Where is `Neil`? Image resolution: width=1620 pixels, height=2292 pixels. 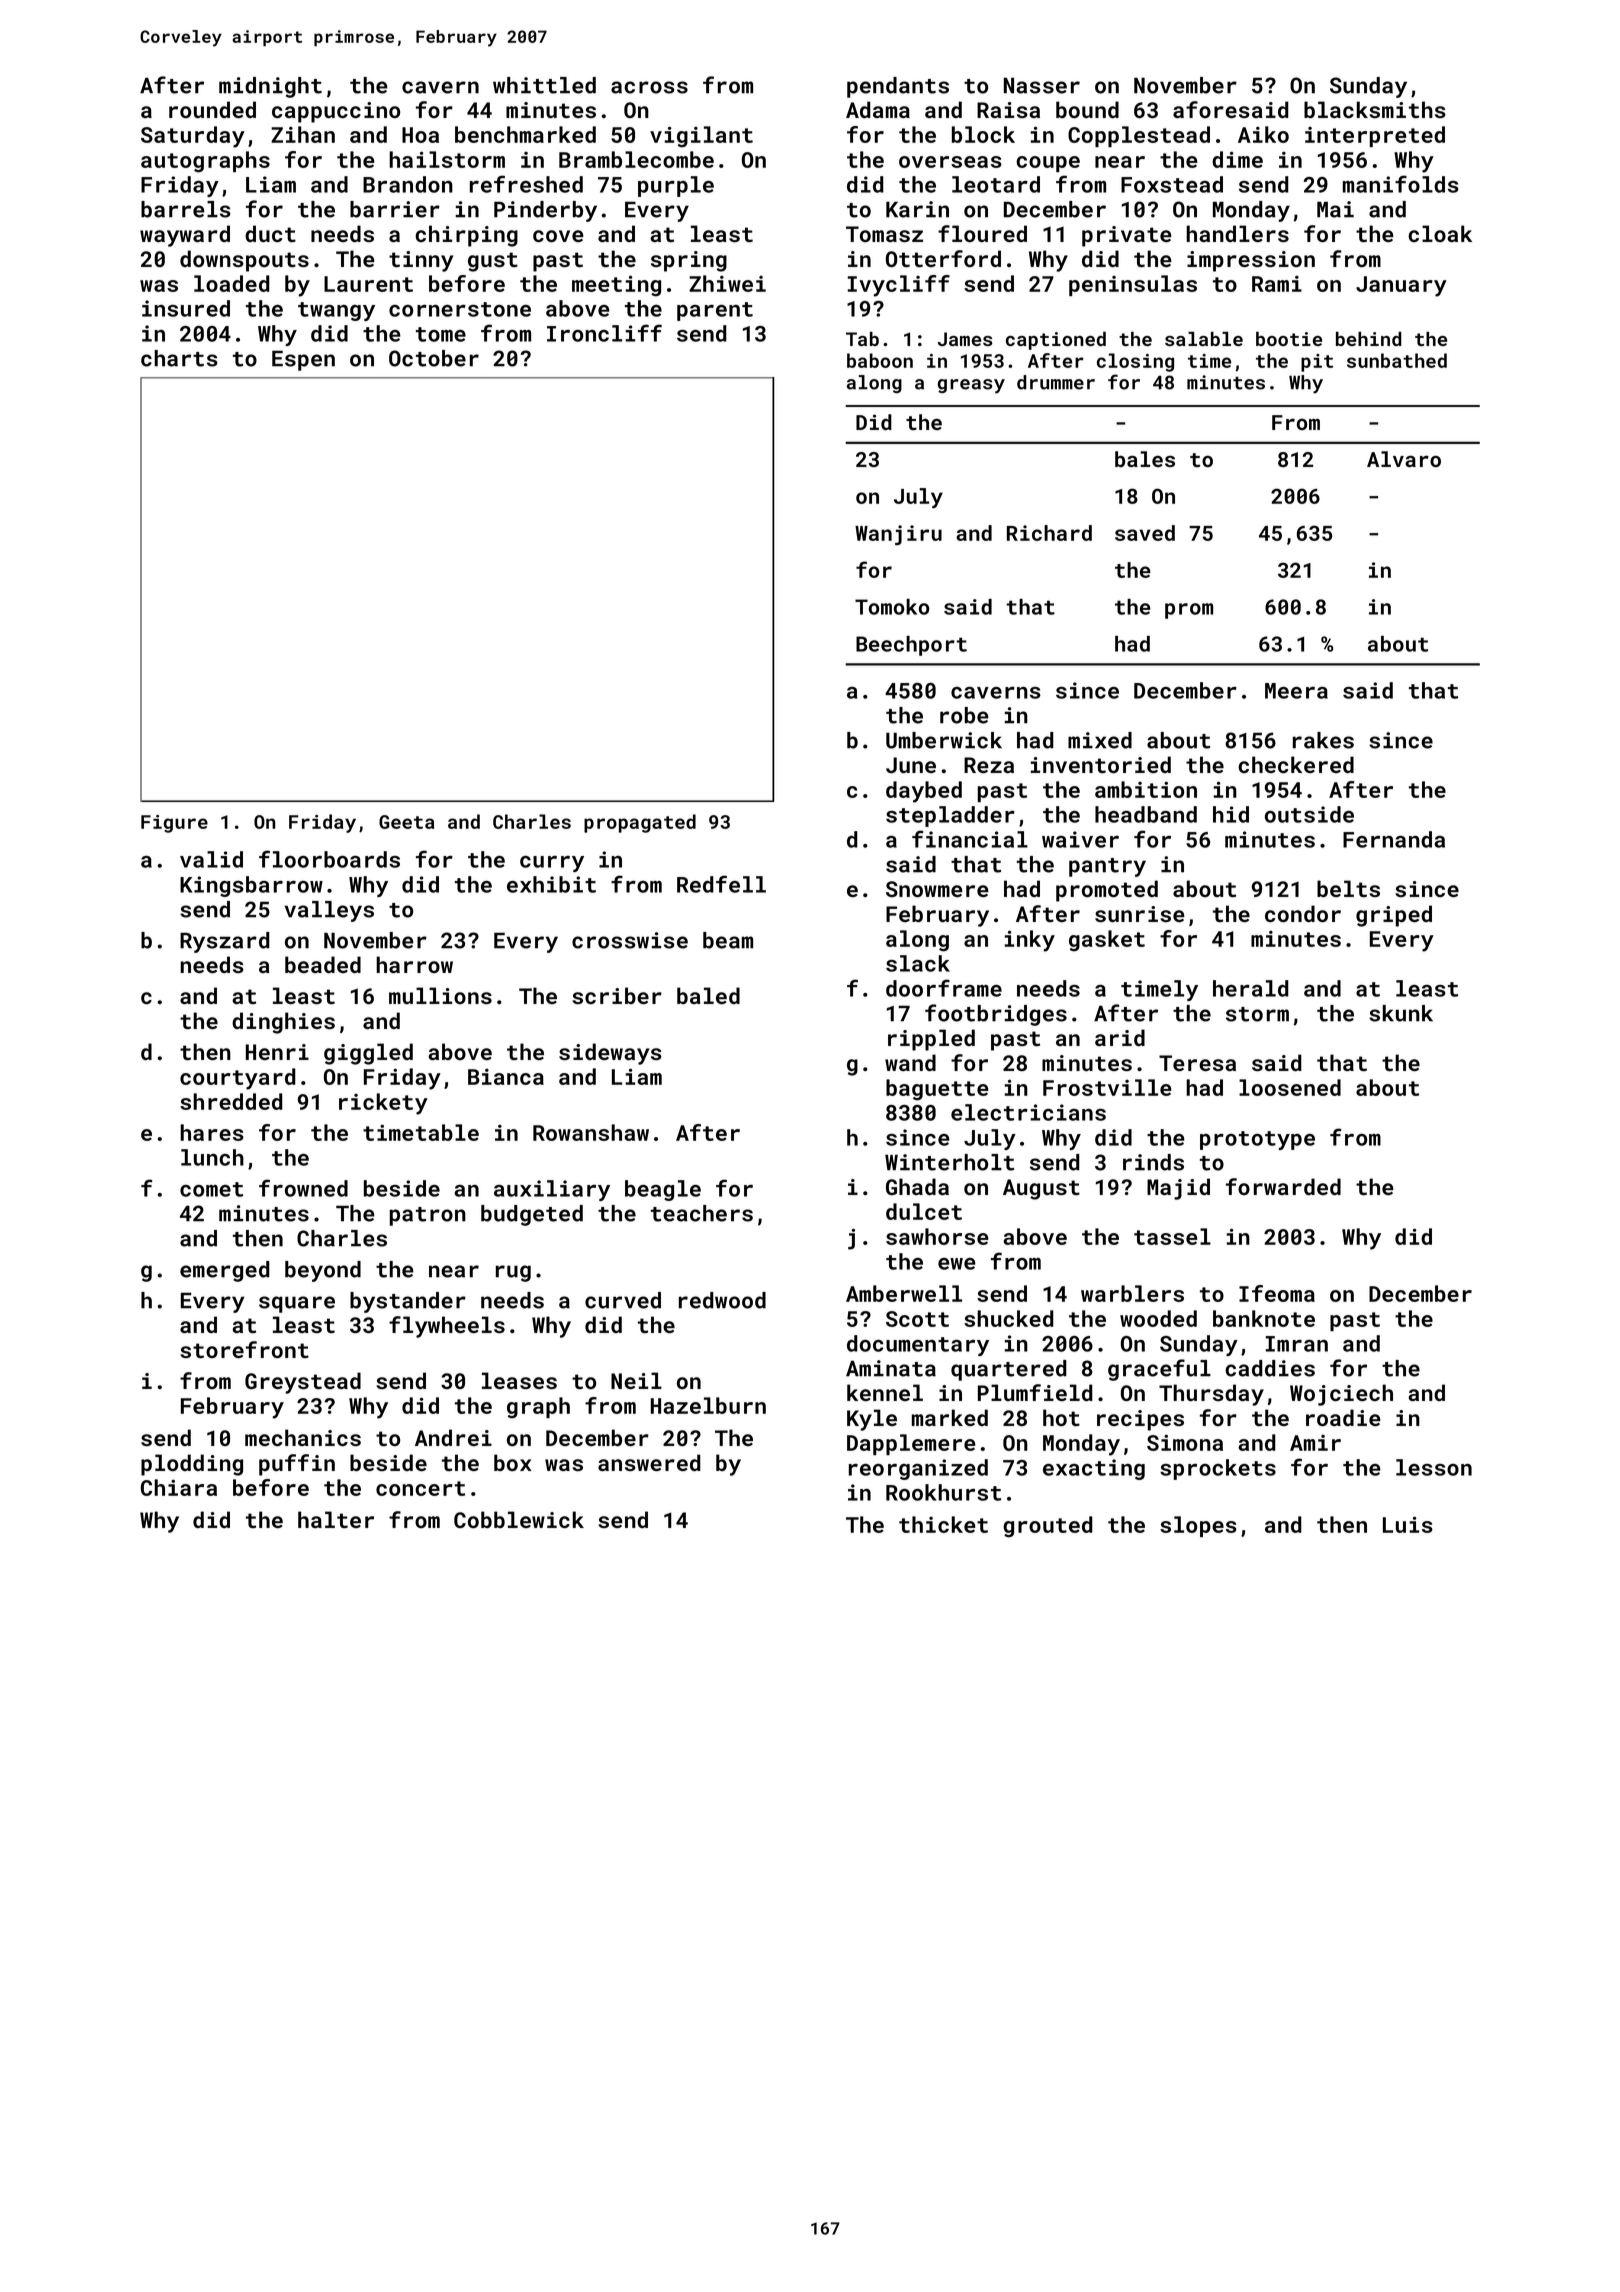
Neil is located at coordinates (636, 1380).
